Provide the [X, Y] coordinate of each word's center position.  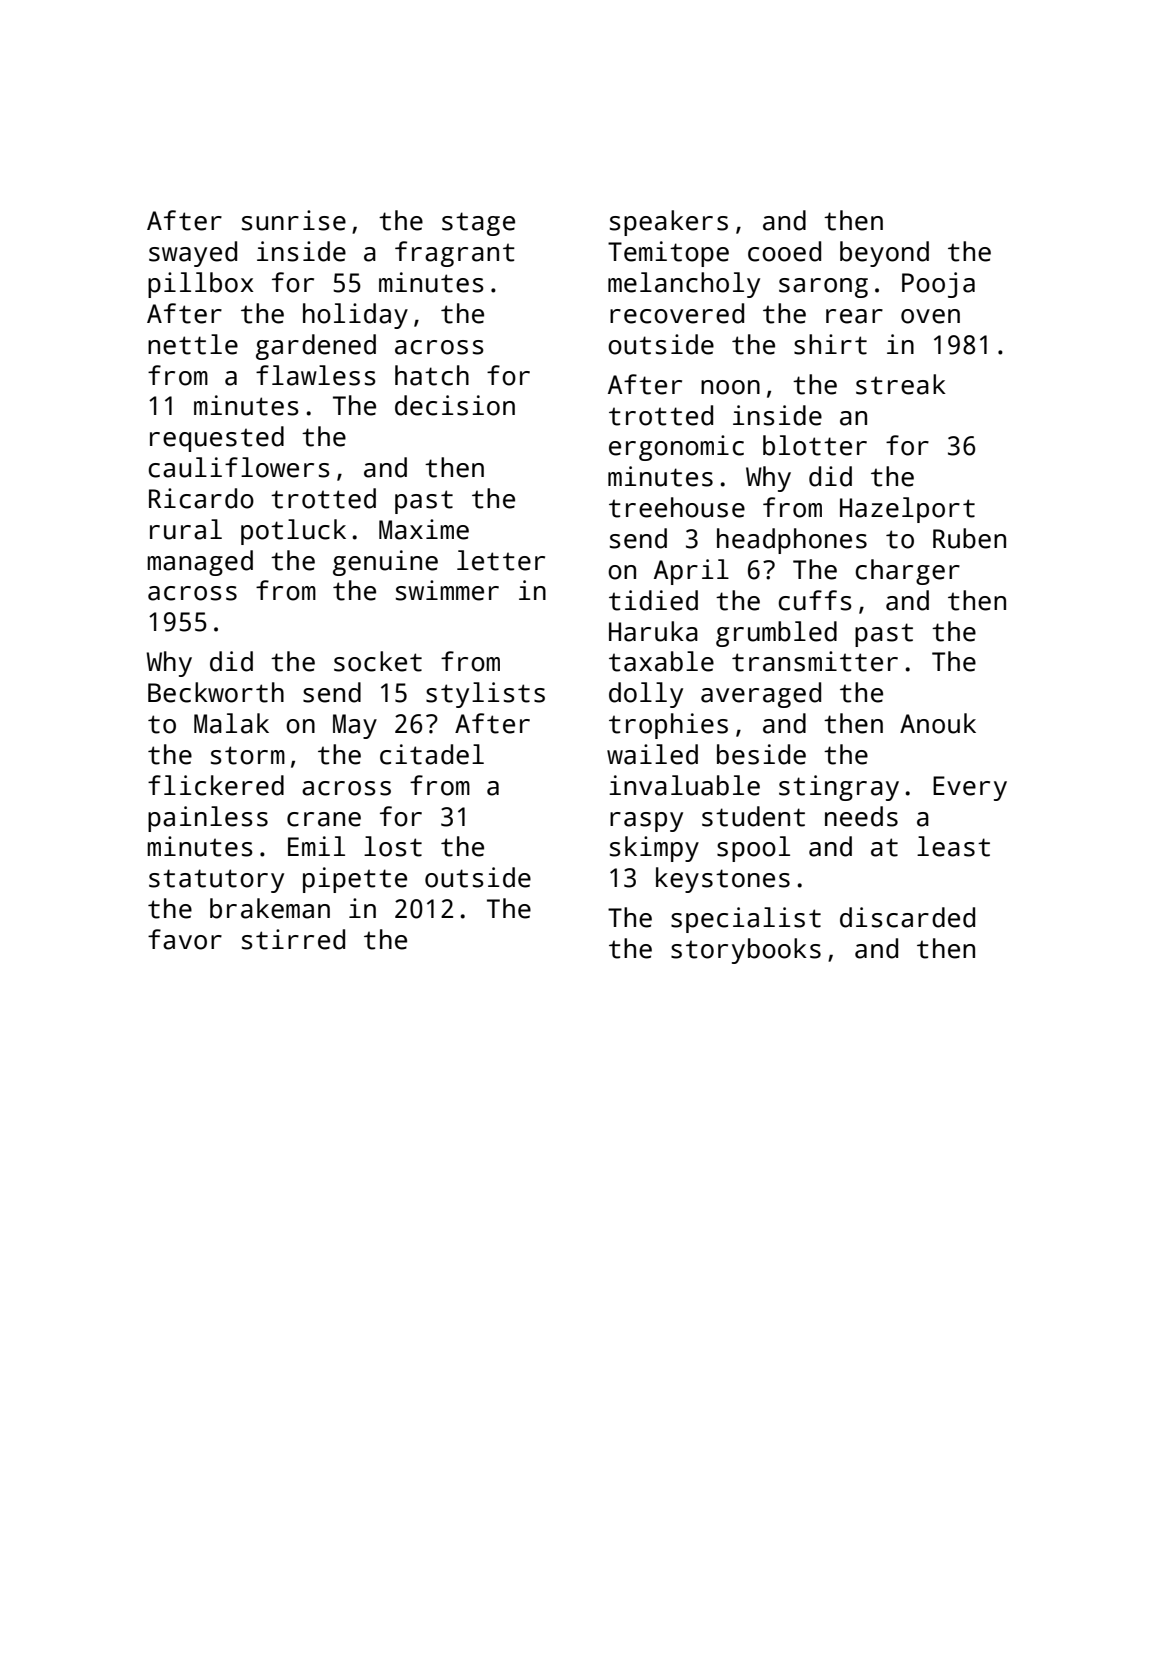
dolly [646, 695]
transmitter [815, 661]
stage [478, 224]
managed [200, 563]
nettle [193, 344]
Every [970, 788]
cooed [784, 251]
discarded [907, 917]
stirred [293, 939]
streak [901, 384]
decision [455, 405]
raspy [646, 822]
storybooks [746, 951]
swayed [193, 254]
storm [248, 755]
